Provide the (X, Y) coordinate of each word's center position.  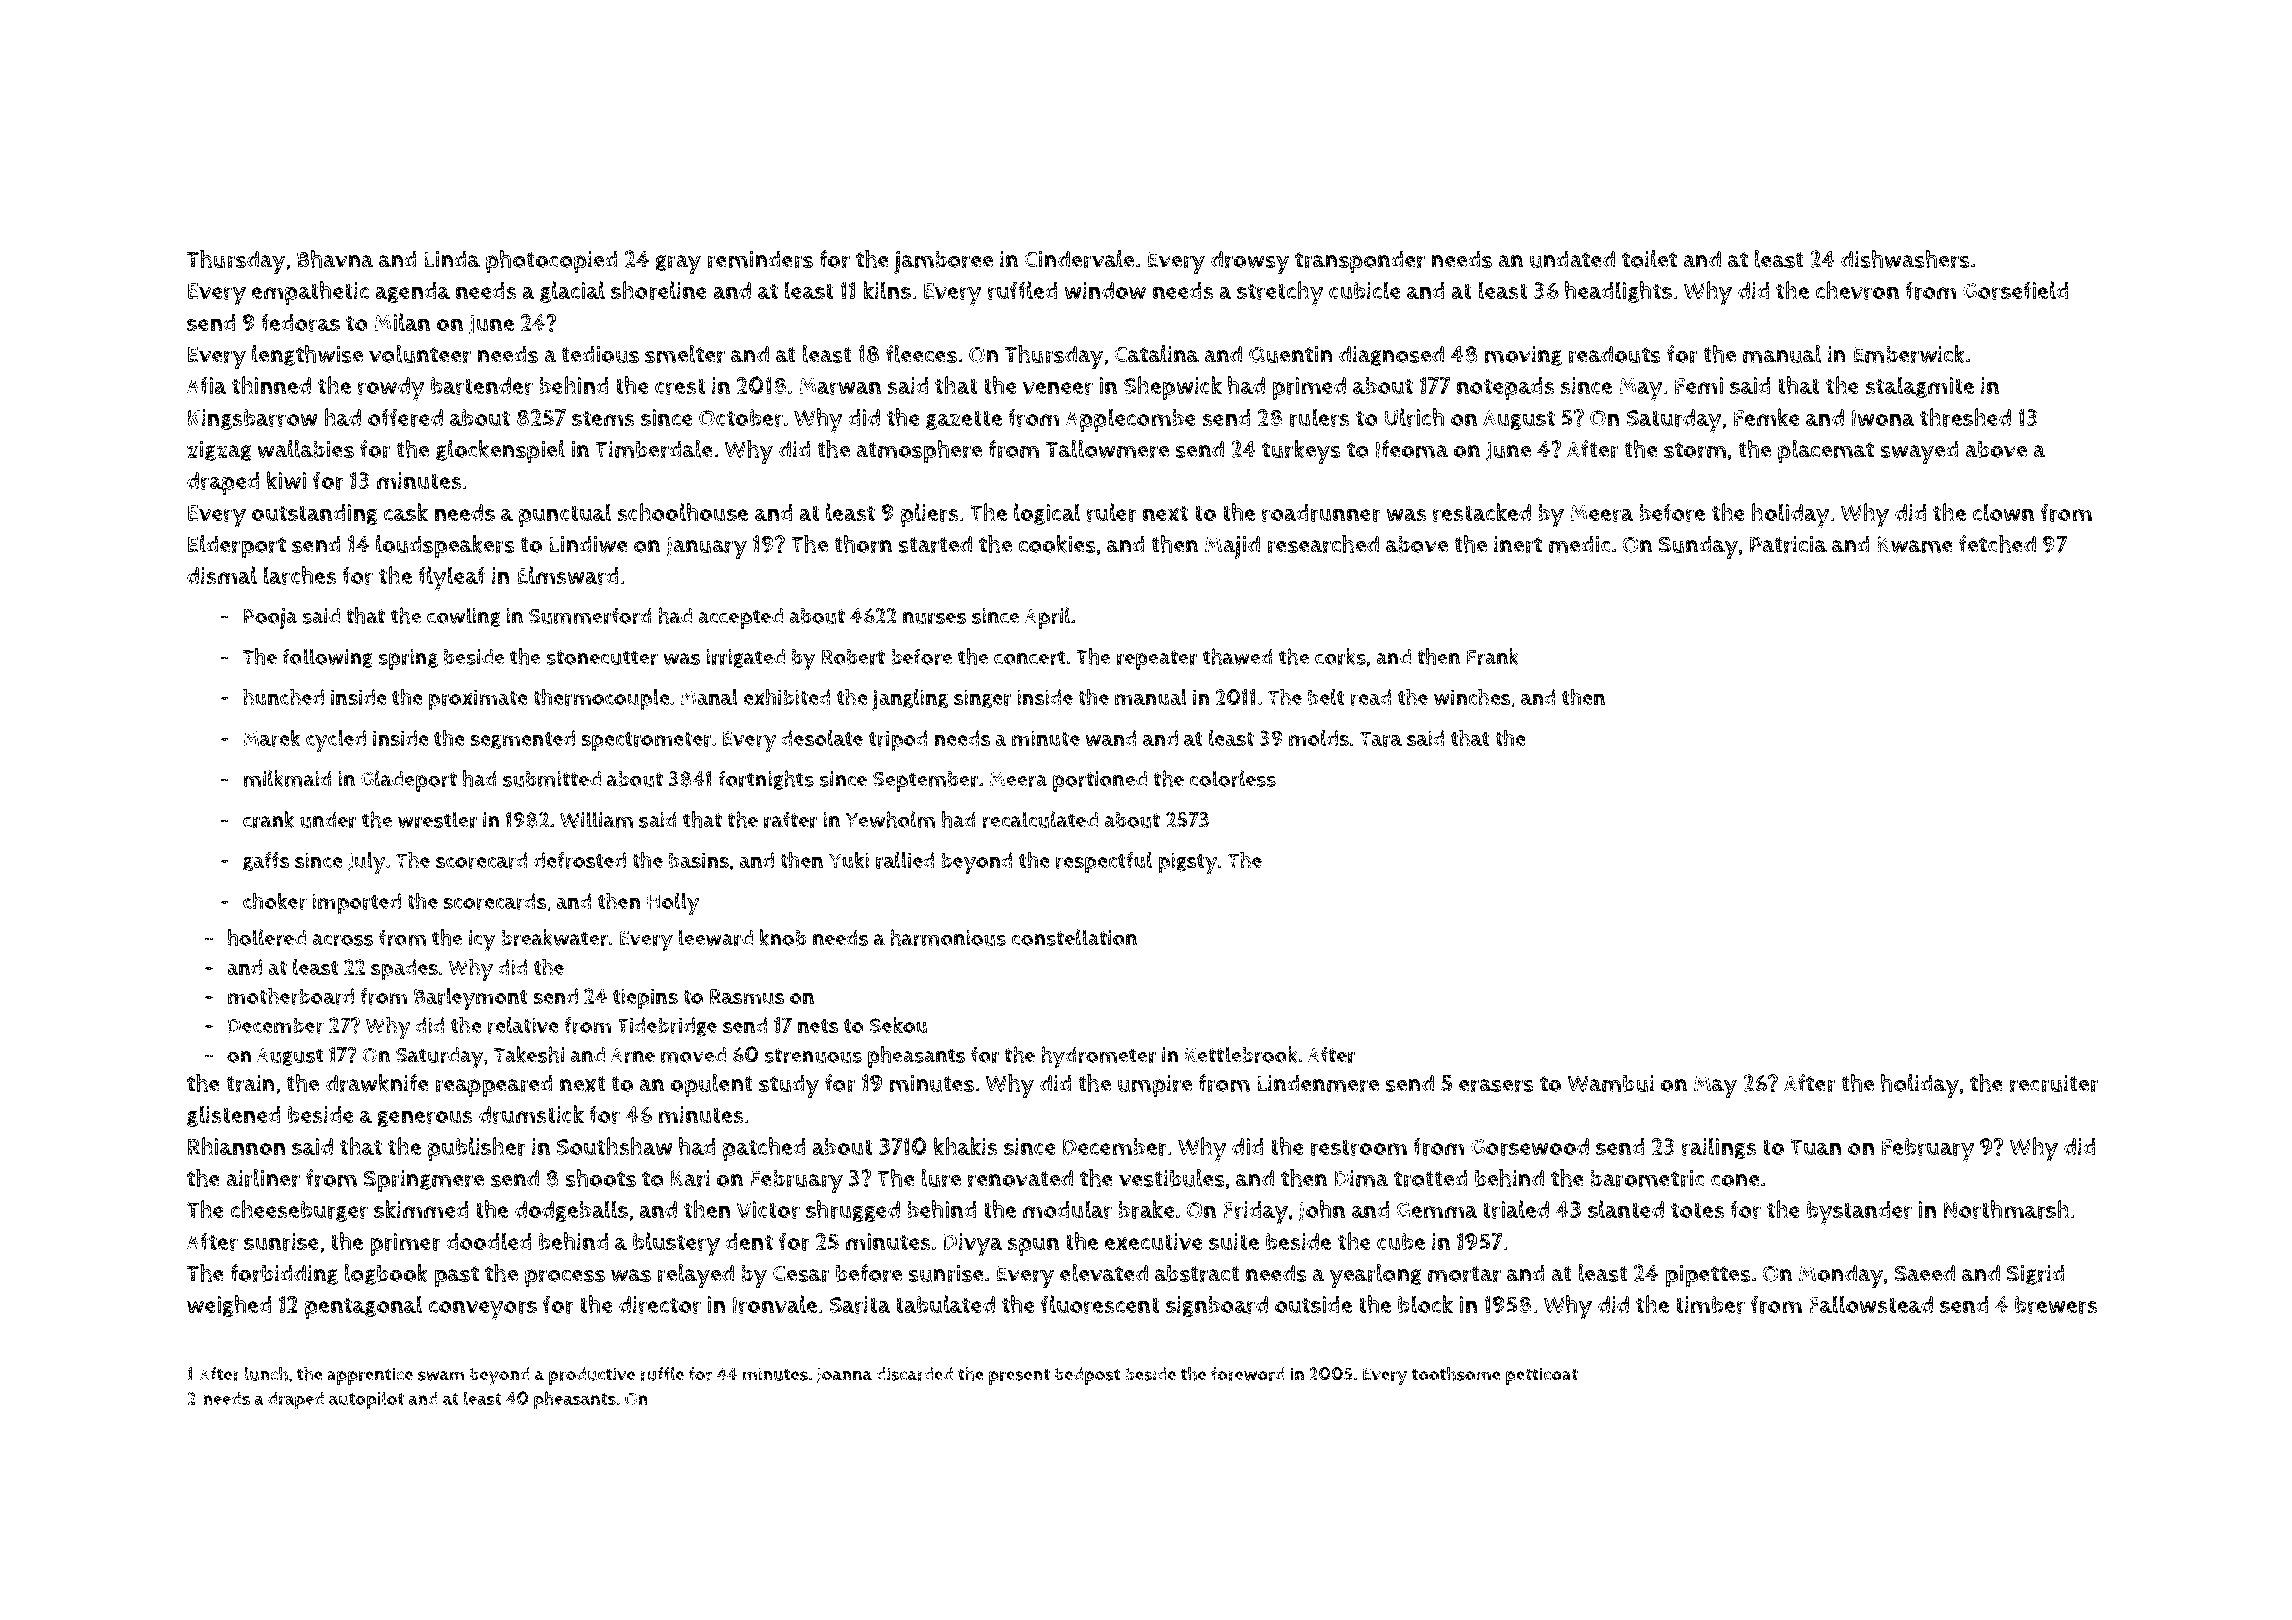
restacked (1482, 512)
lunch (266, 1374)
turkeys (1301, 452)
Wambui (1611, 1083)
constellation (1074, 937)
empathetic (310, 293)
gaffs (266, 862)
